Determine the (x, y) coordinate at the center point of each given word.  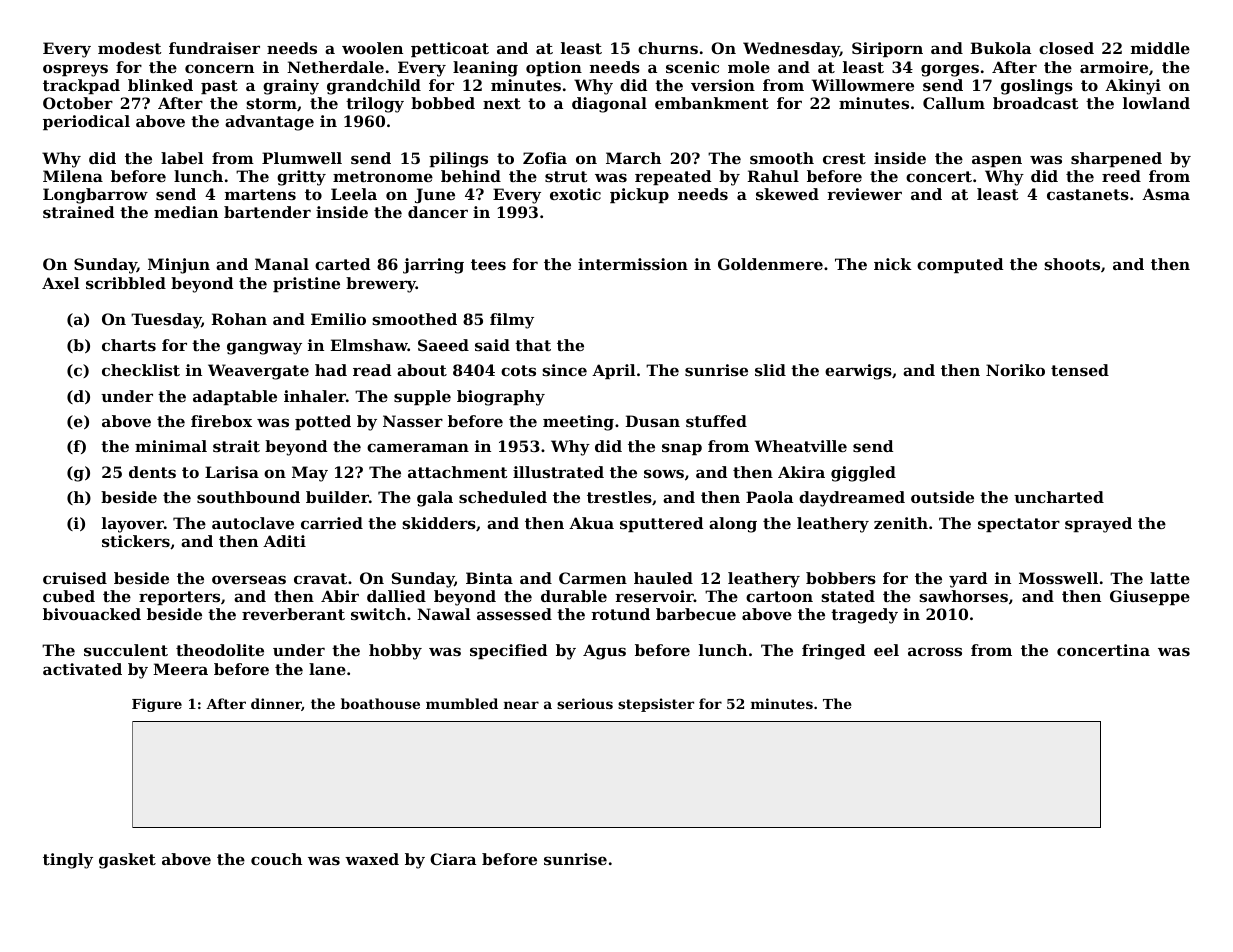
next (502, 103)
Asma (1166, 194)
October (78, 103)
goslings (1037, 87)
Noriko (1015, 370)
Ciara (453, 859)
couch (276, 859)
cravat (320, 578)
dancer (438, 212)
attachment (458, 472)
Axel (61, 283)
